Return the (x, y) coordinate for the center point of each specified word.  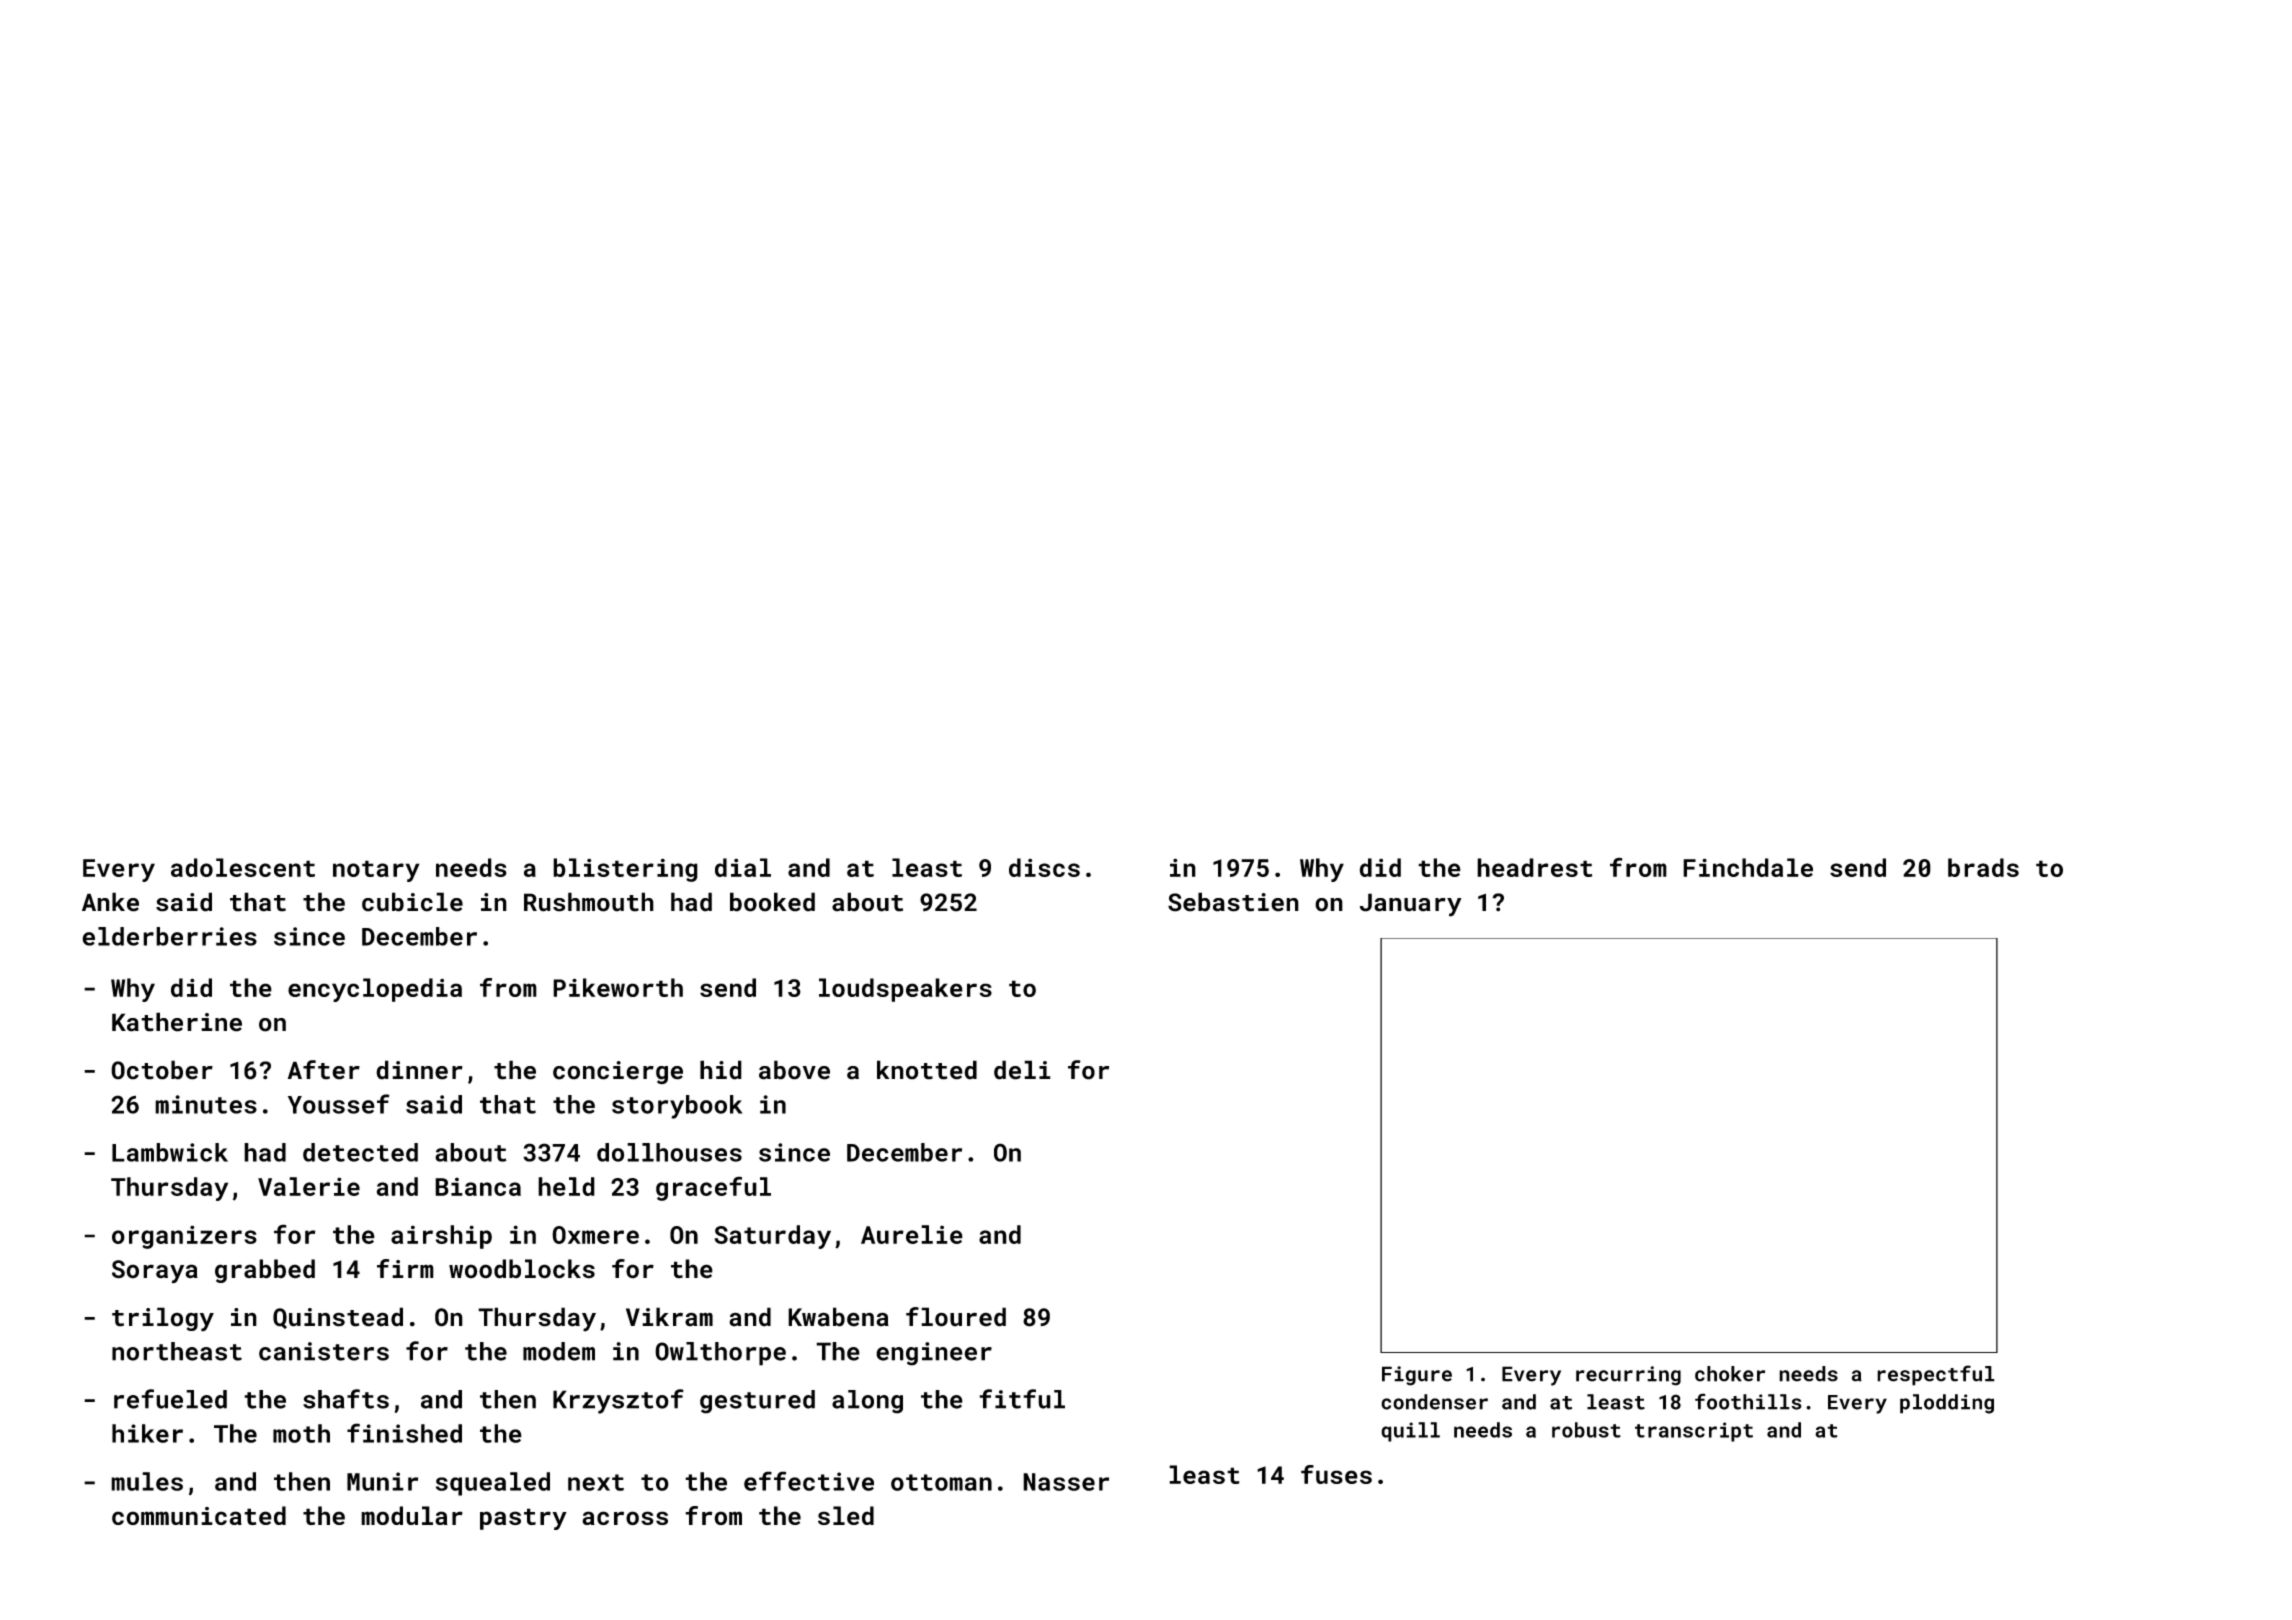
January (1411, 905)
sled (846, 1515)
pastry (523, 1519)
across (625, 1518)
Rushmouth (589, 902)
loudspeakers (905, 990)
